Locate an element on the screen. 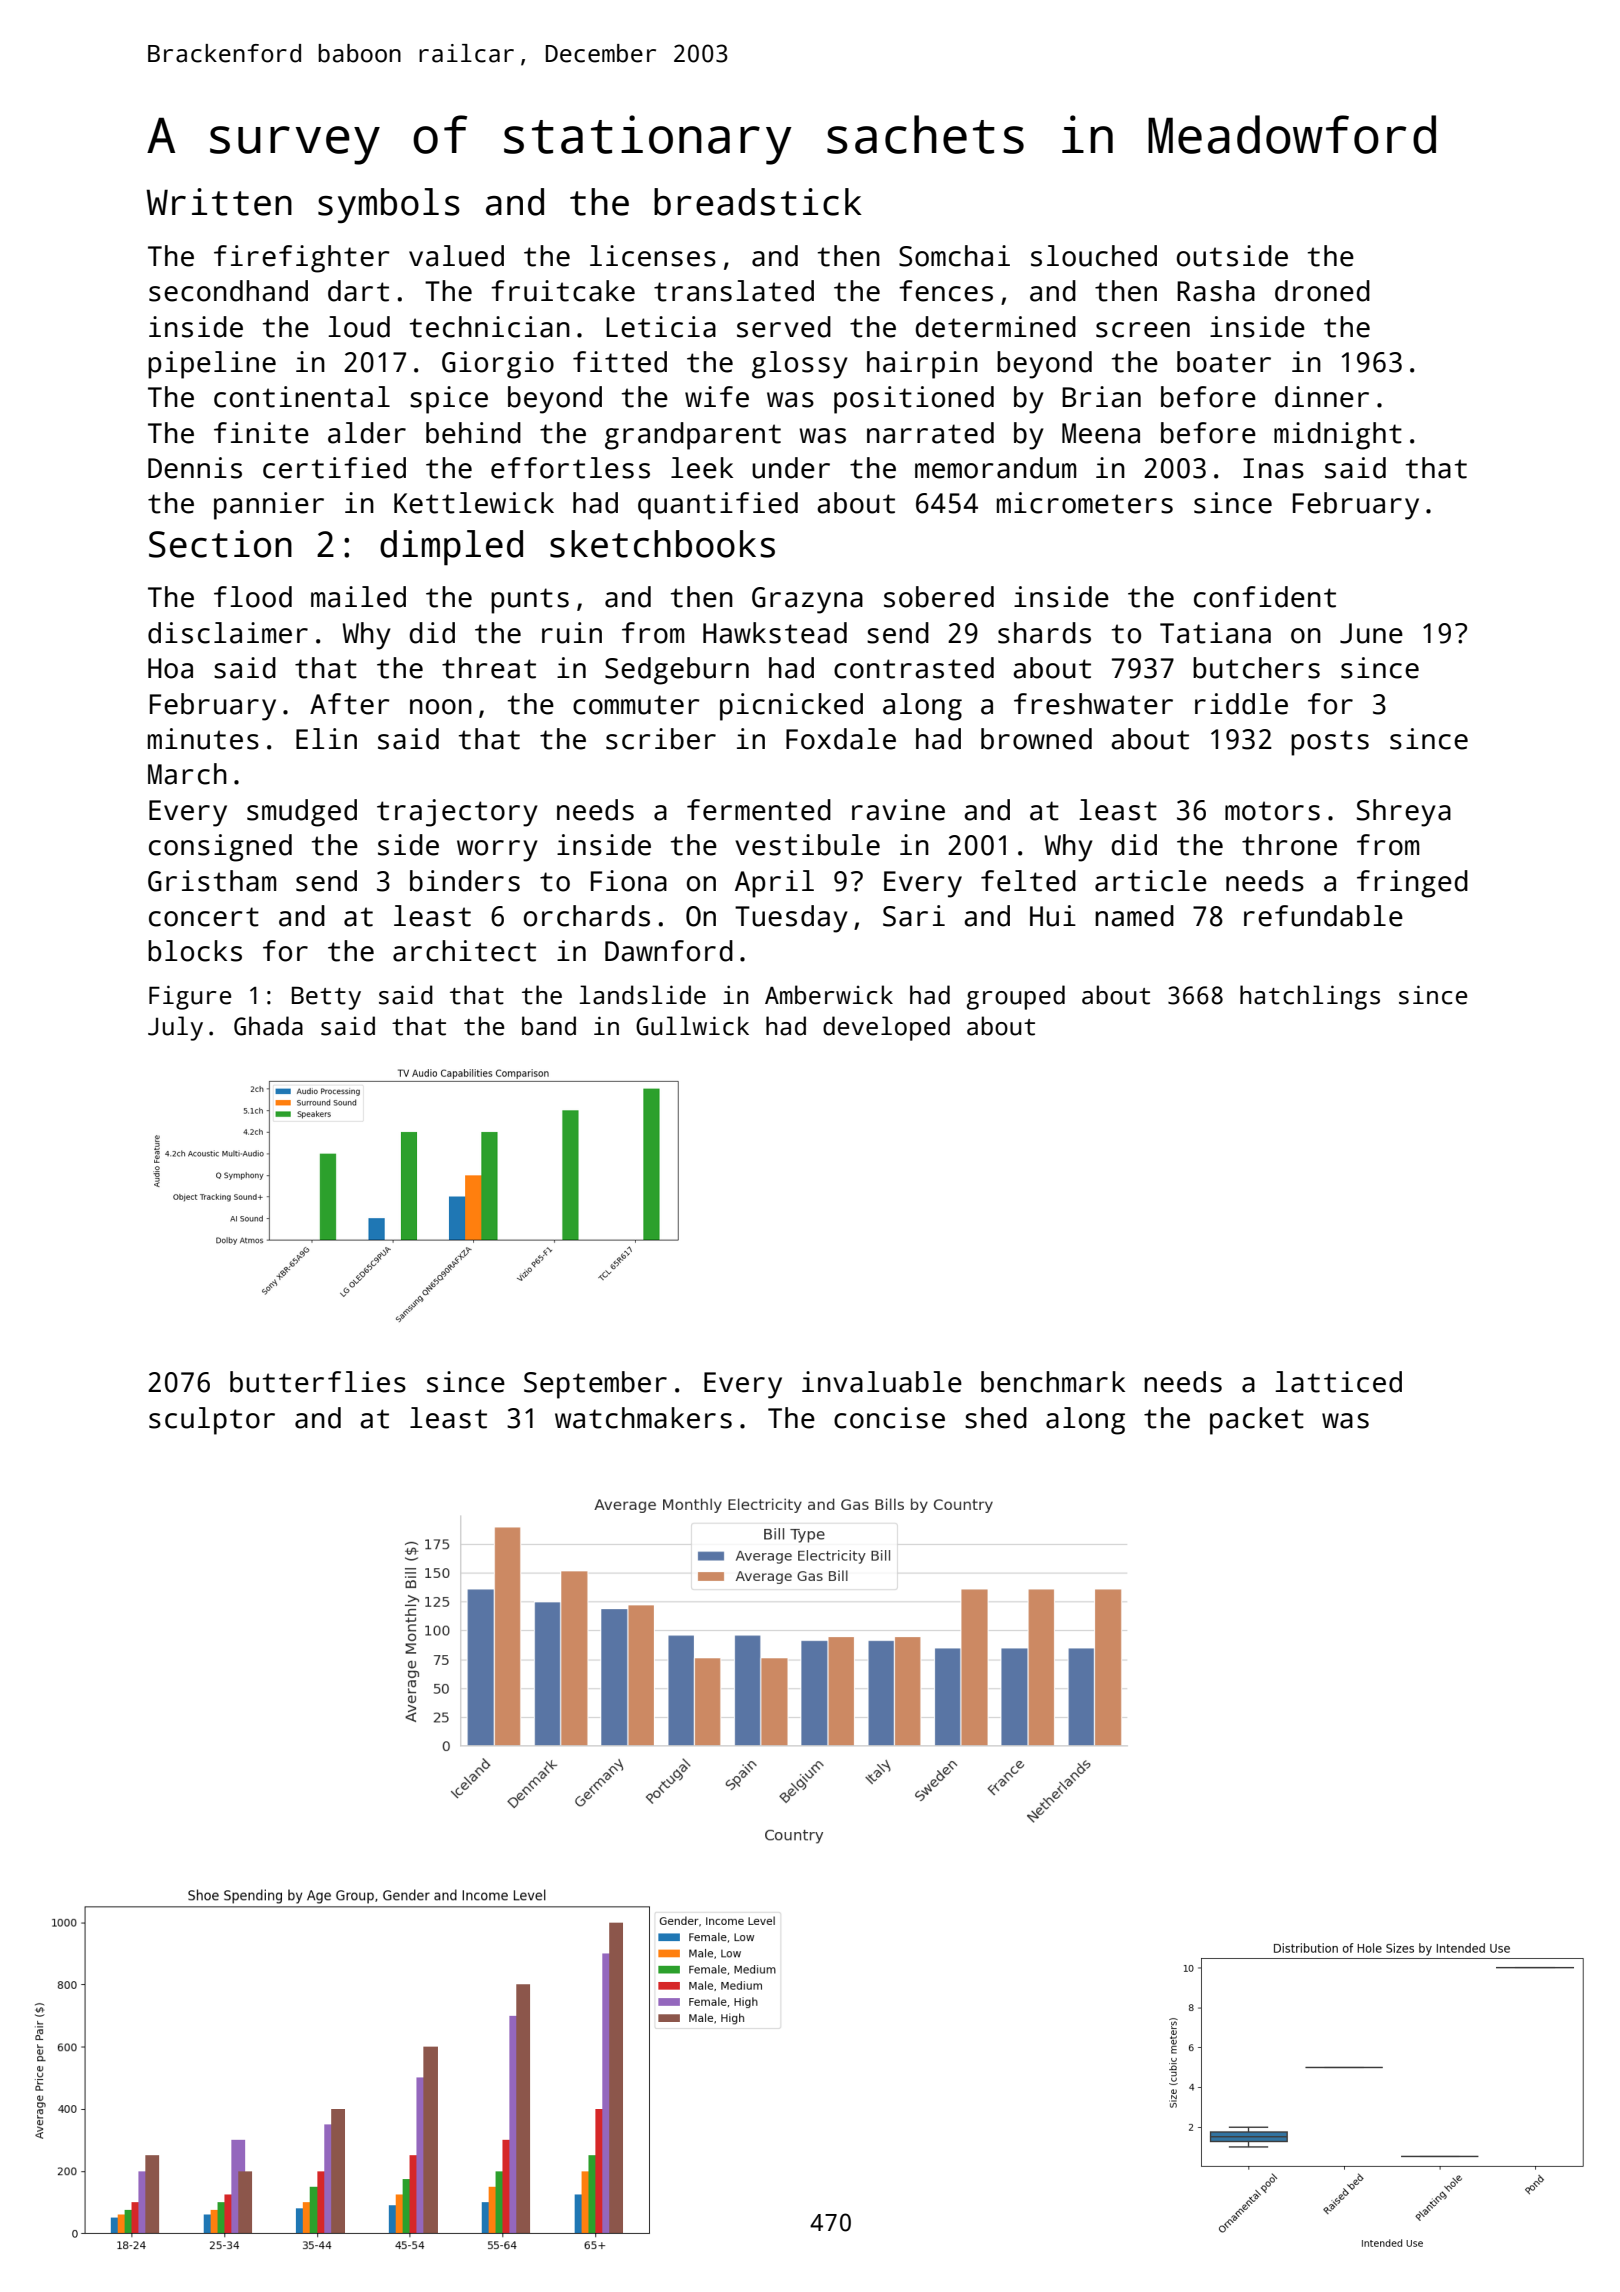 The height and width of the screenshot is (2292, 1620). sobered is located at coordinates (939, 597).
